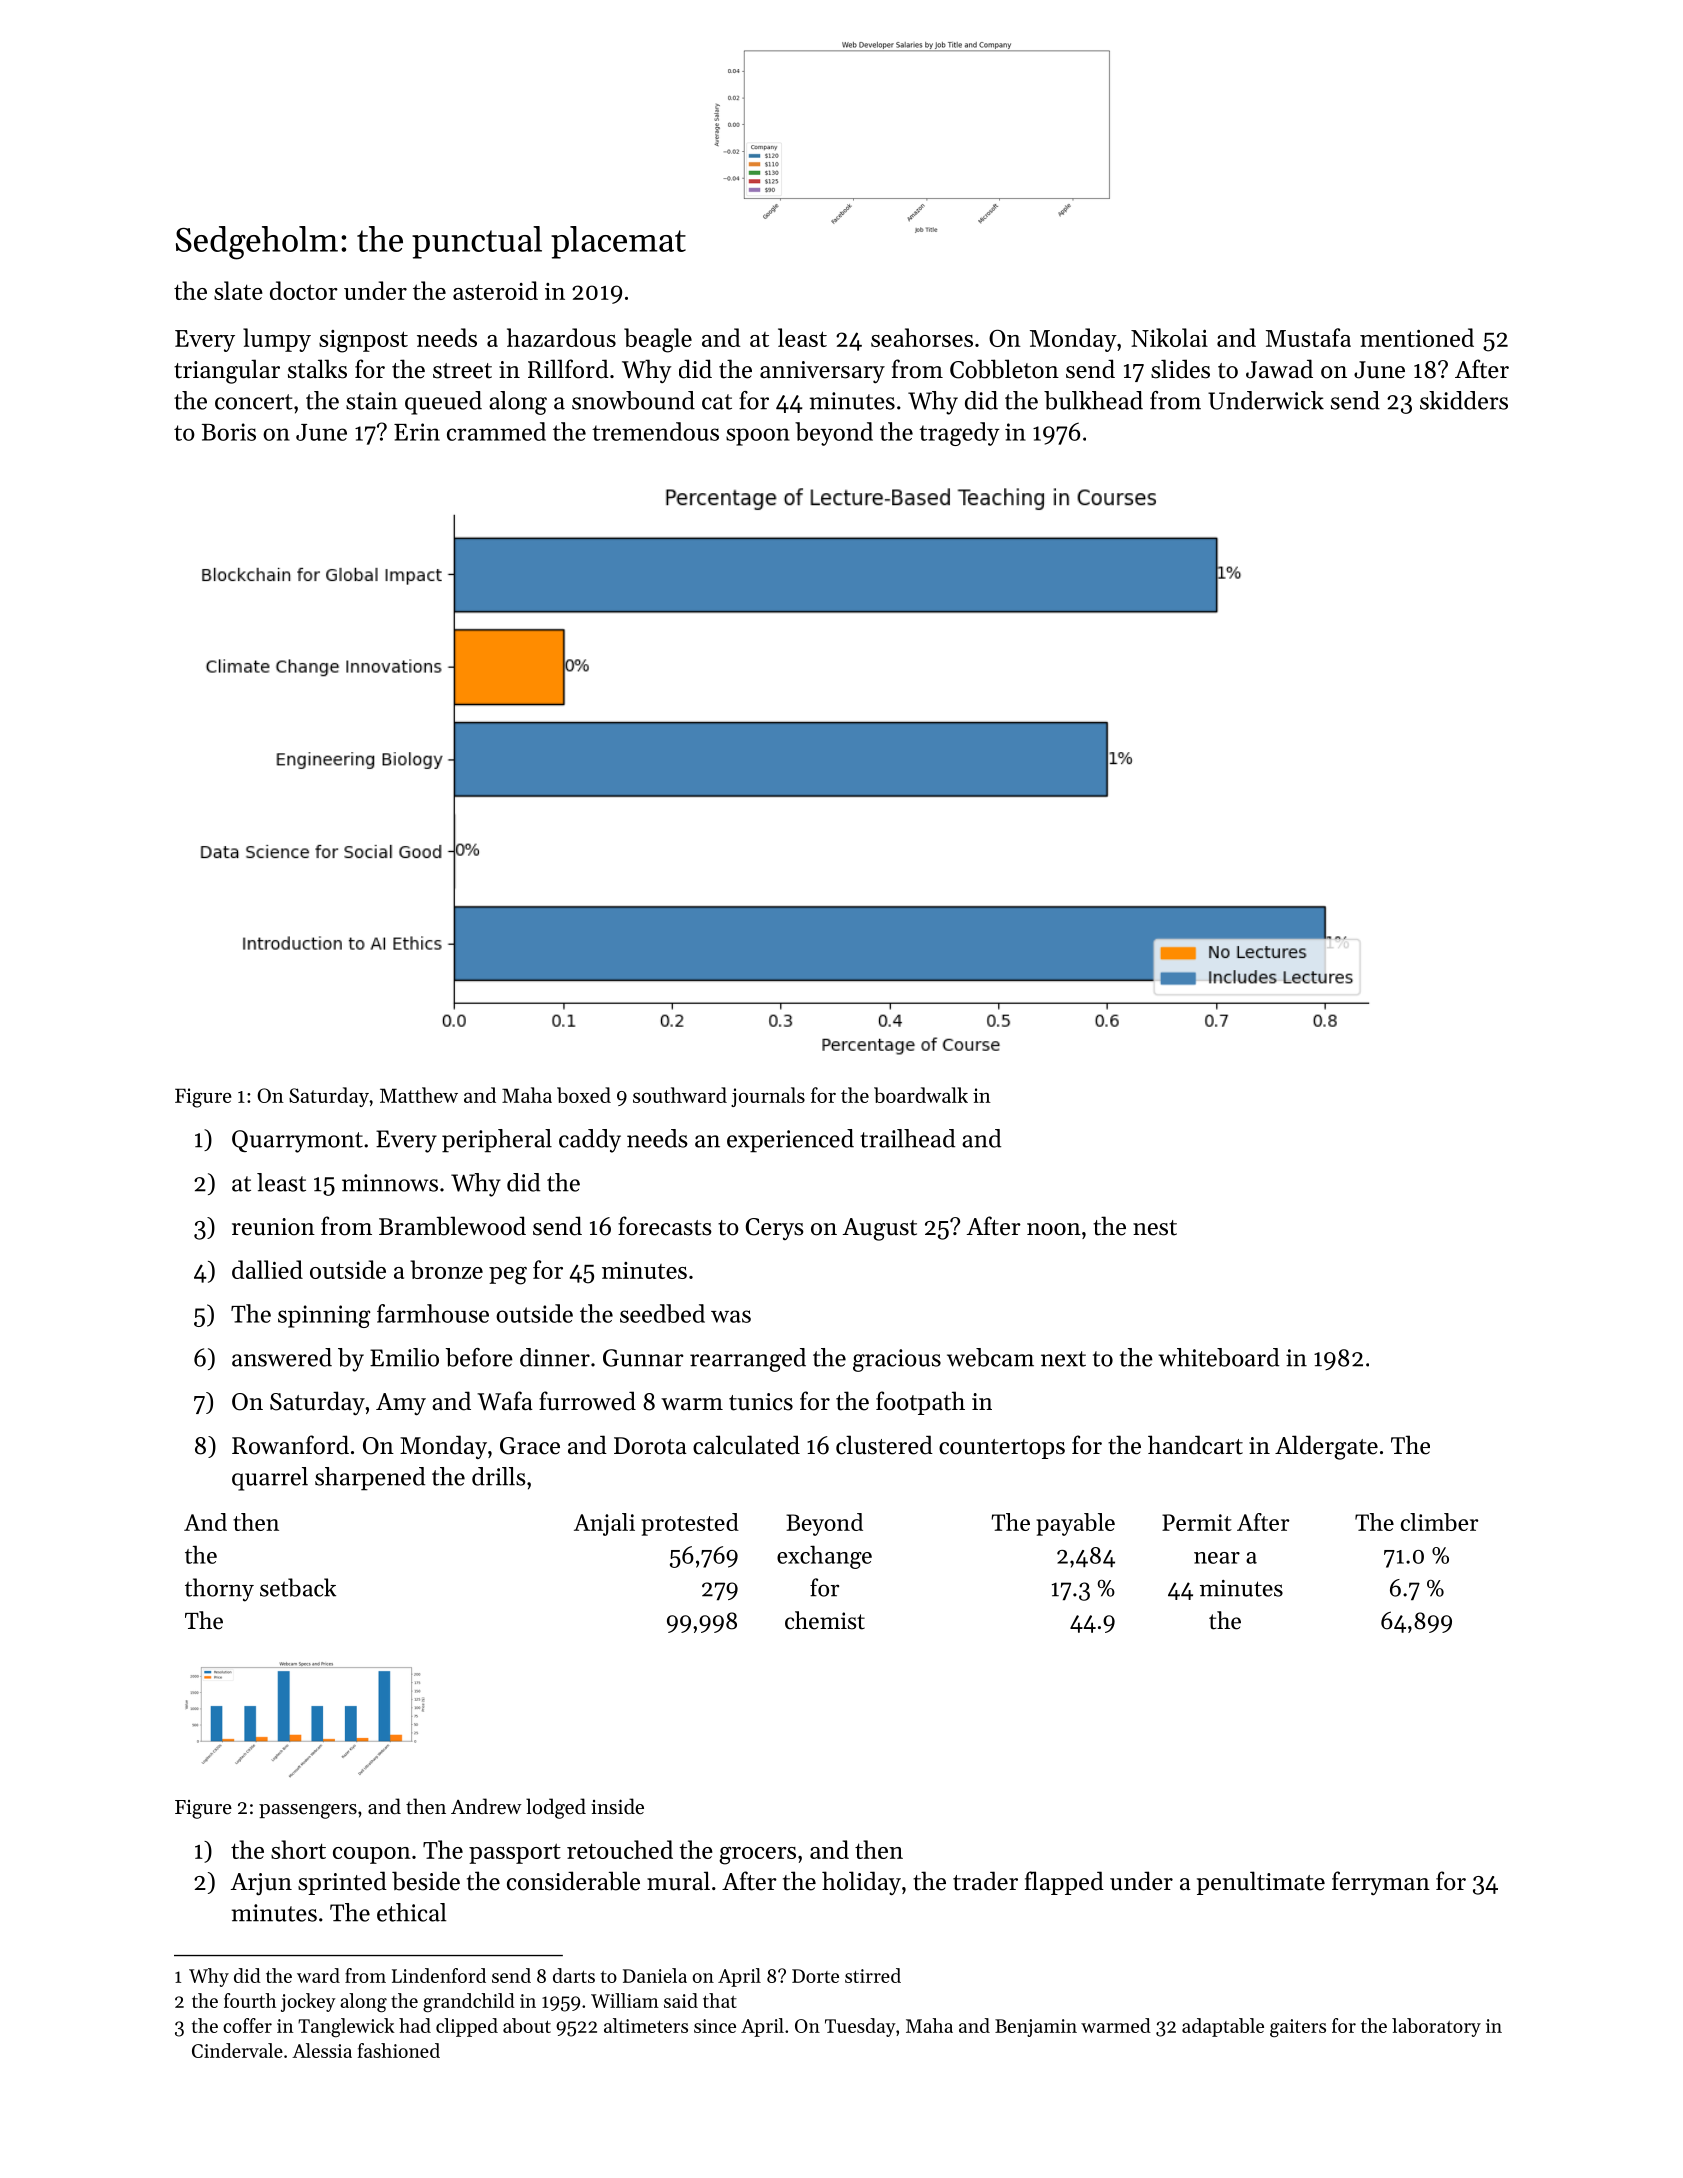  What do you see at coordinates (290, 1445) in the screenshot?
I see `Rowanford` at bounding box center [290, 1445].
